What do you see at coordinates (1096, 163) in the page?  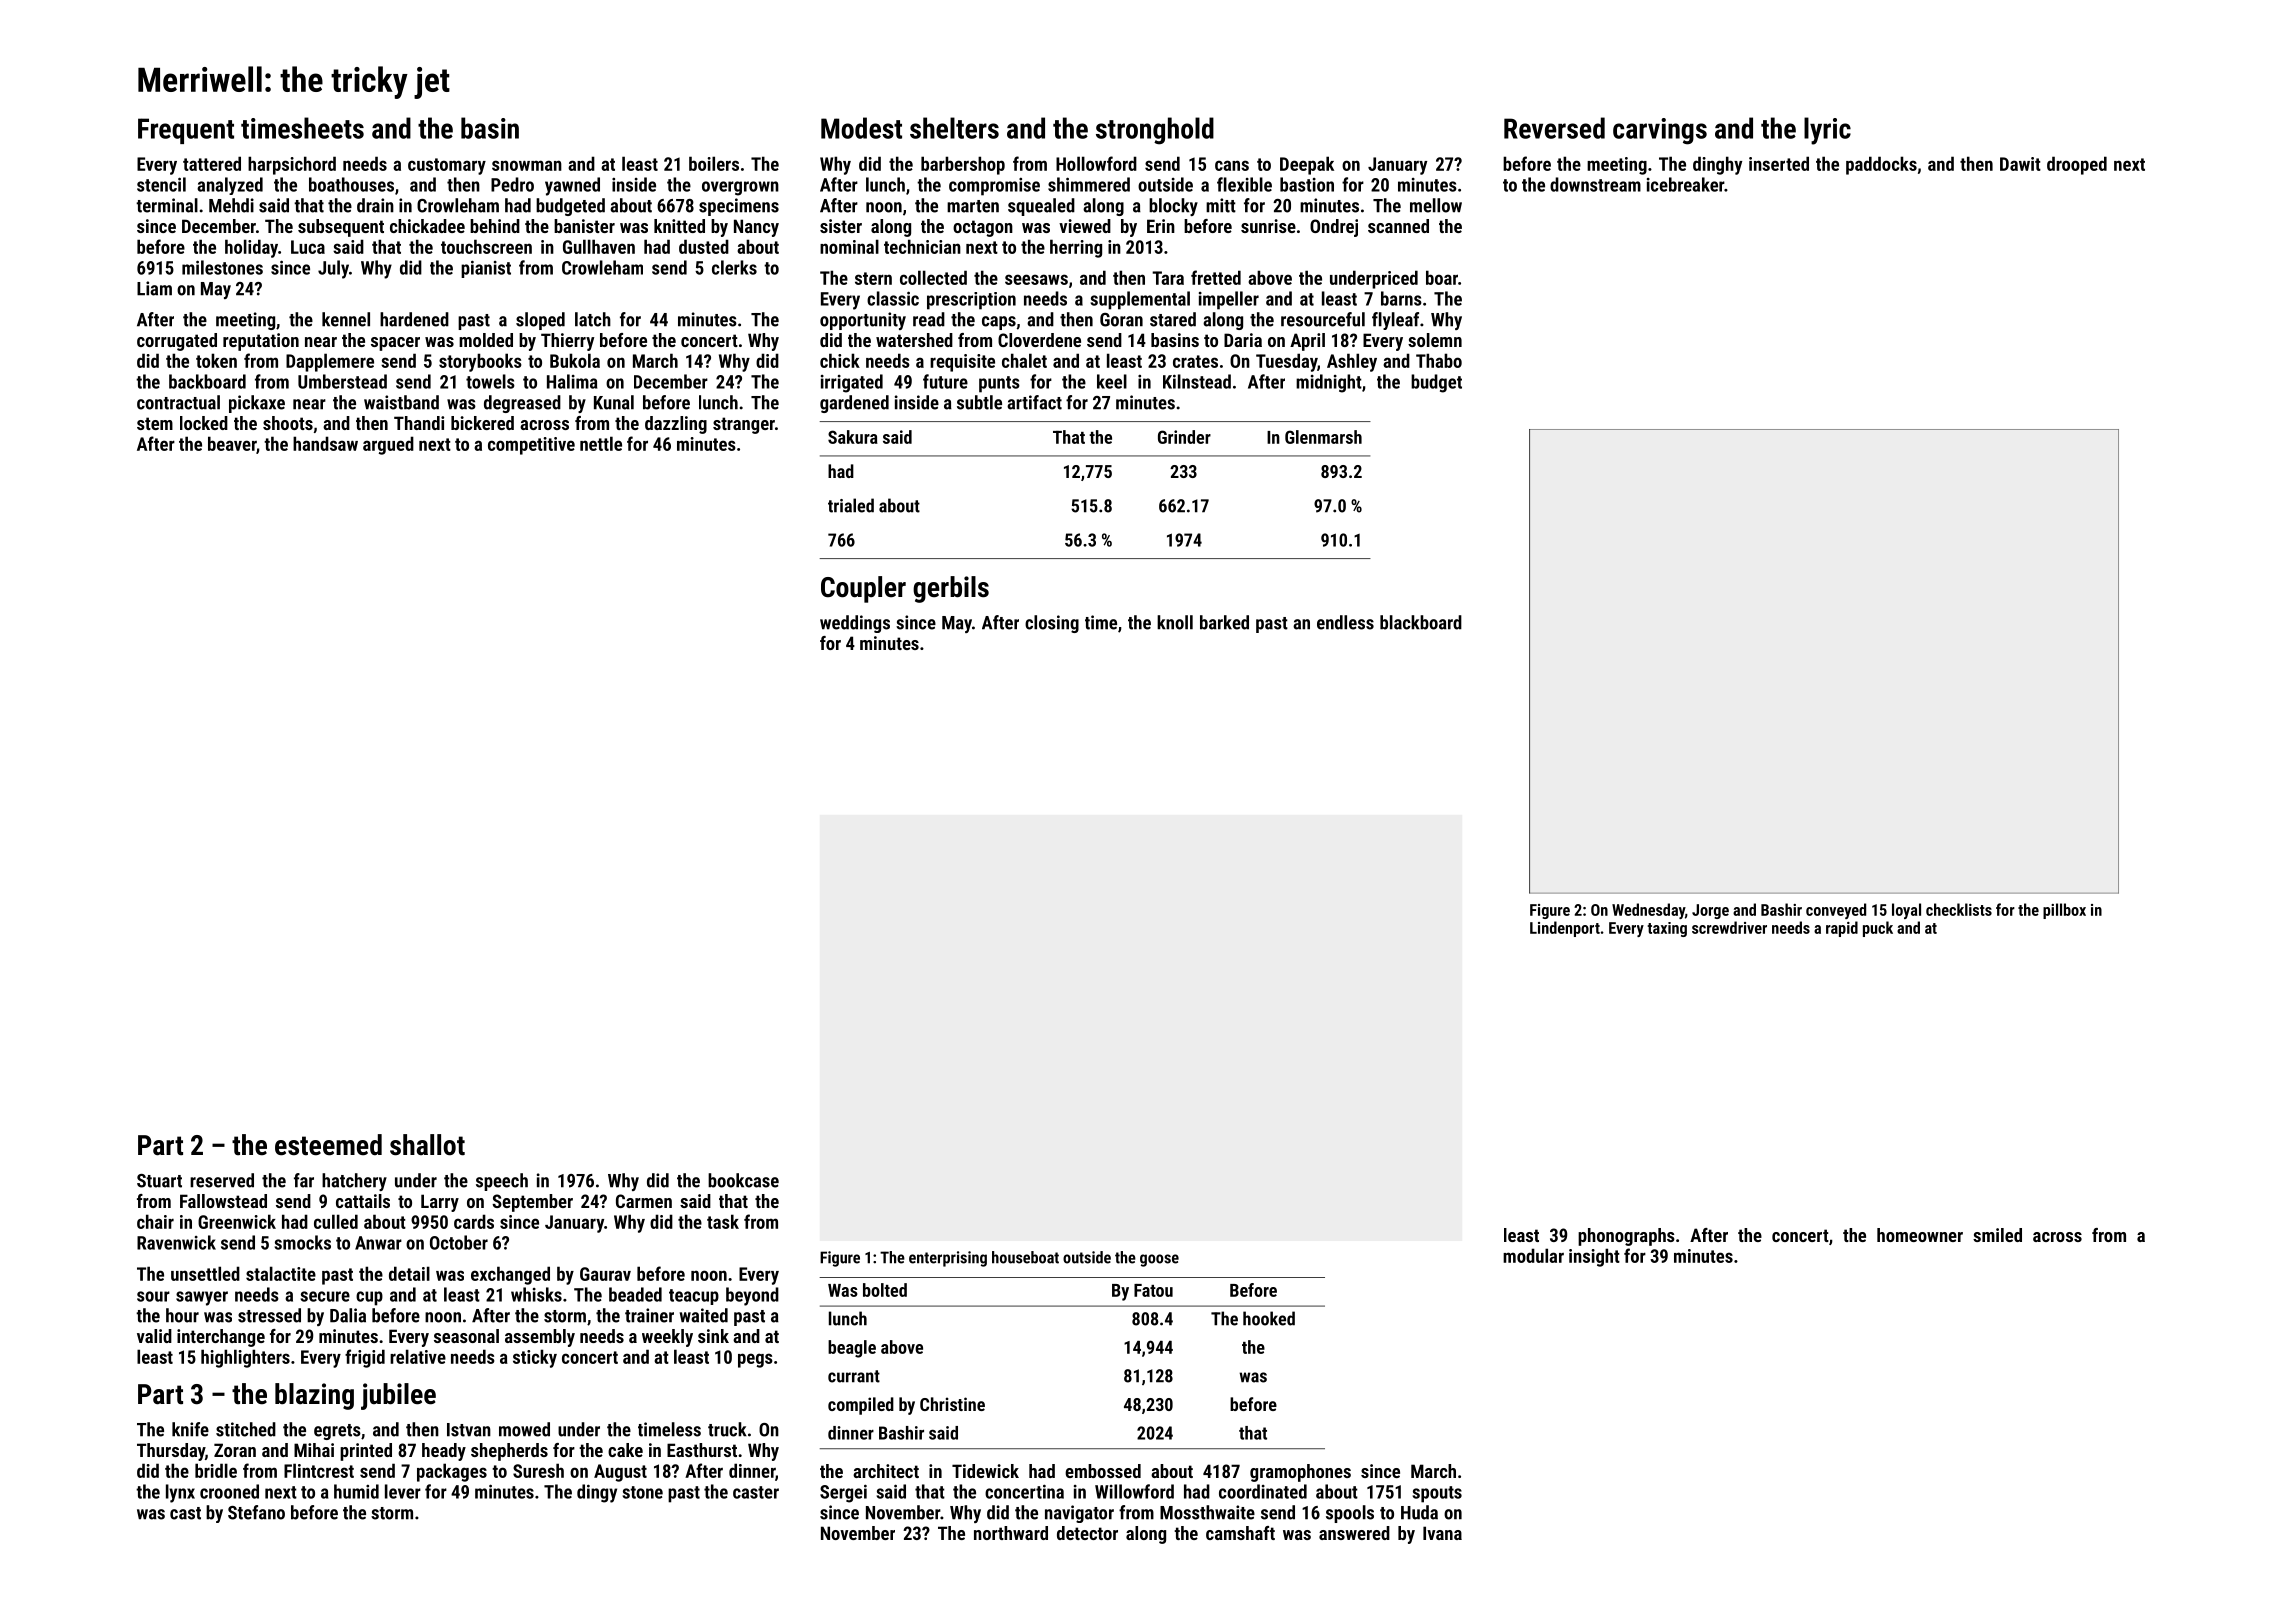 I see `Hollowford` at bounding box center [1096, 163].
